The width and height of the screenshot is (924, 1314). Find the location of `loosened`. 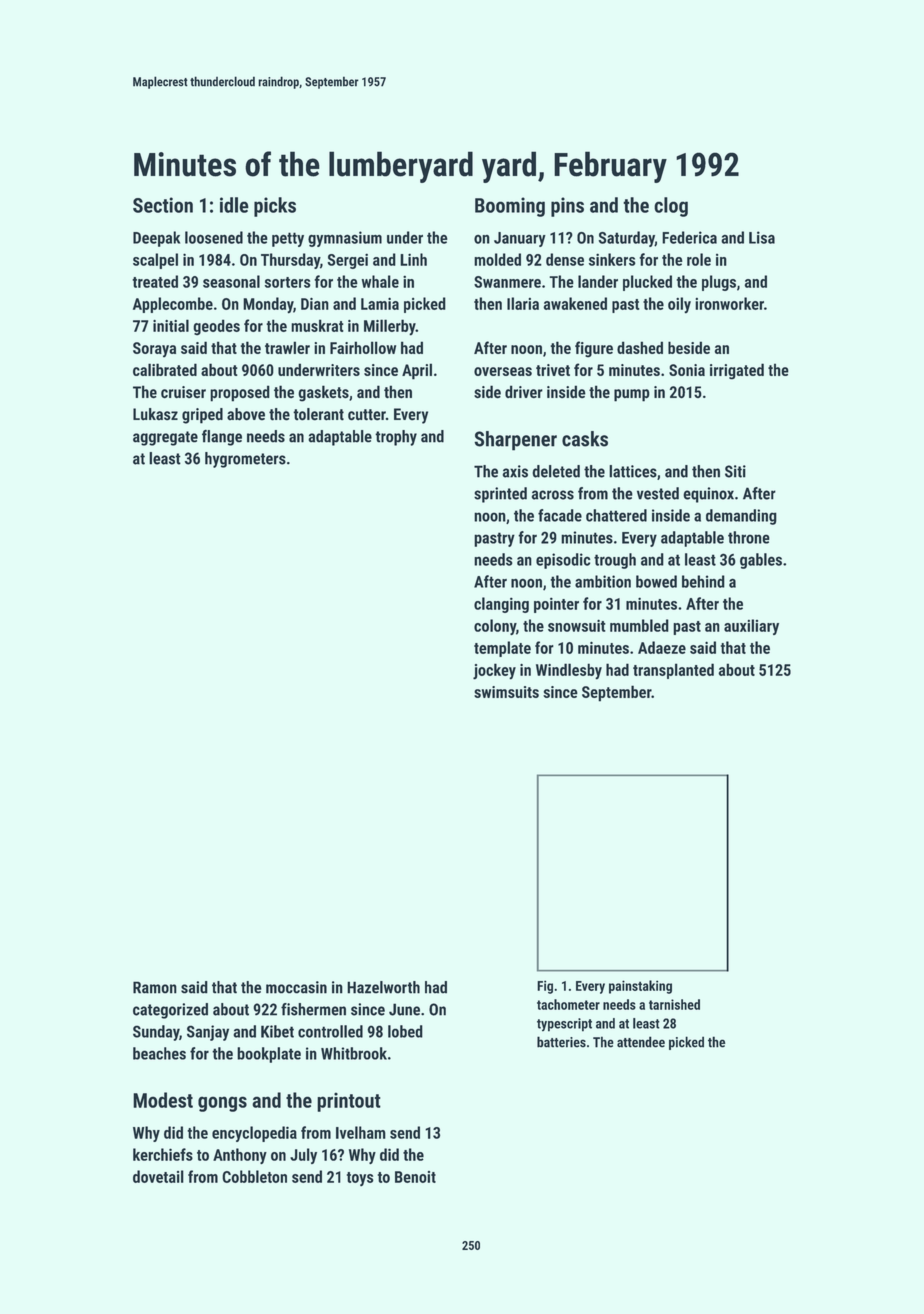

loosened is located at coordinates (214, 237).
